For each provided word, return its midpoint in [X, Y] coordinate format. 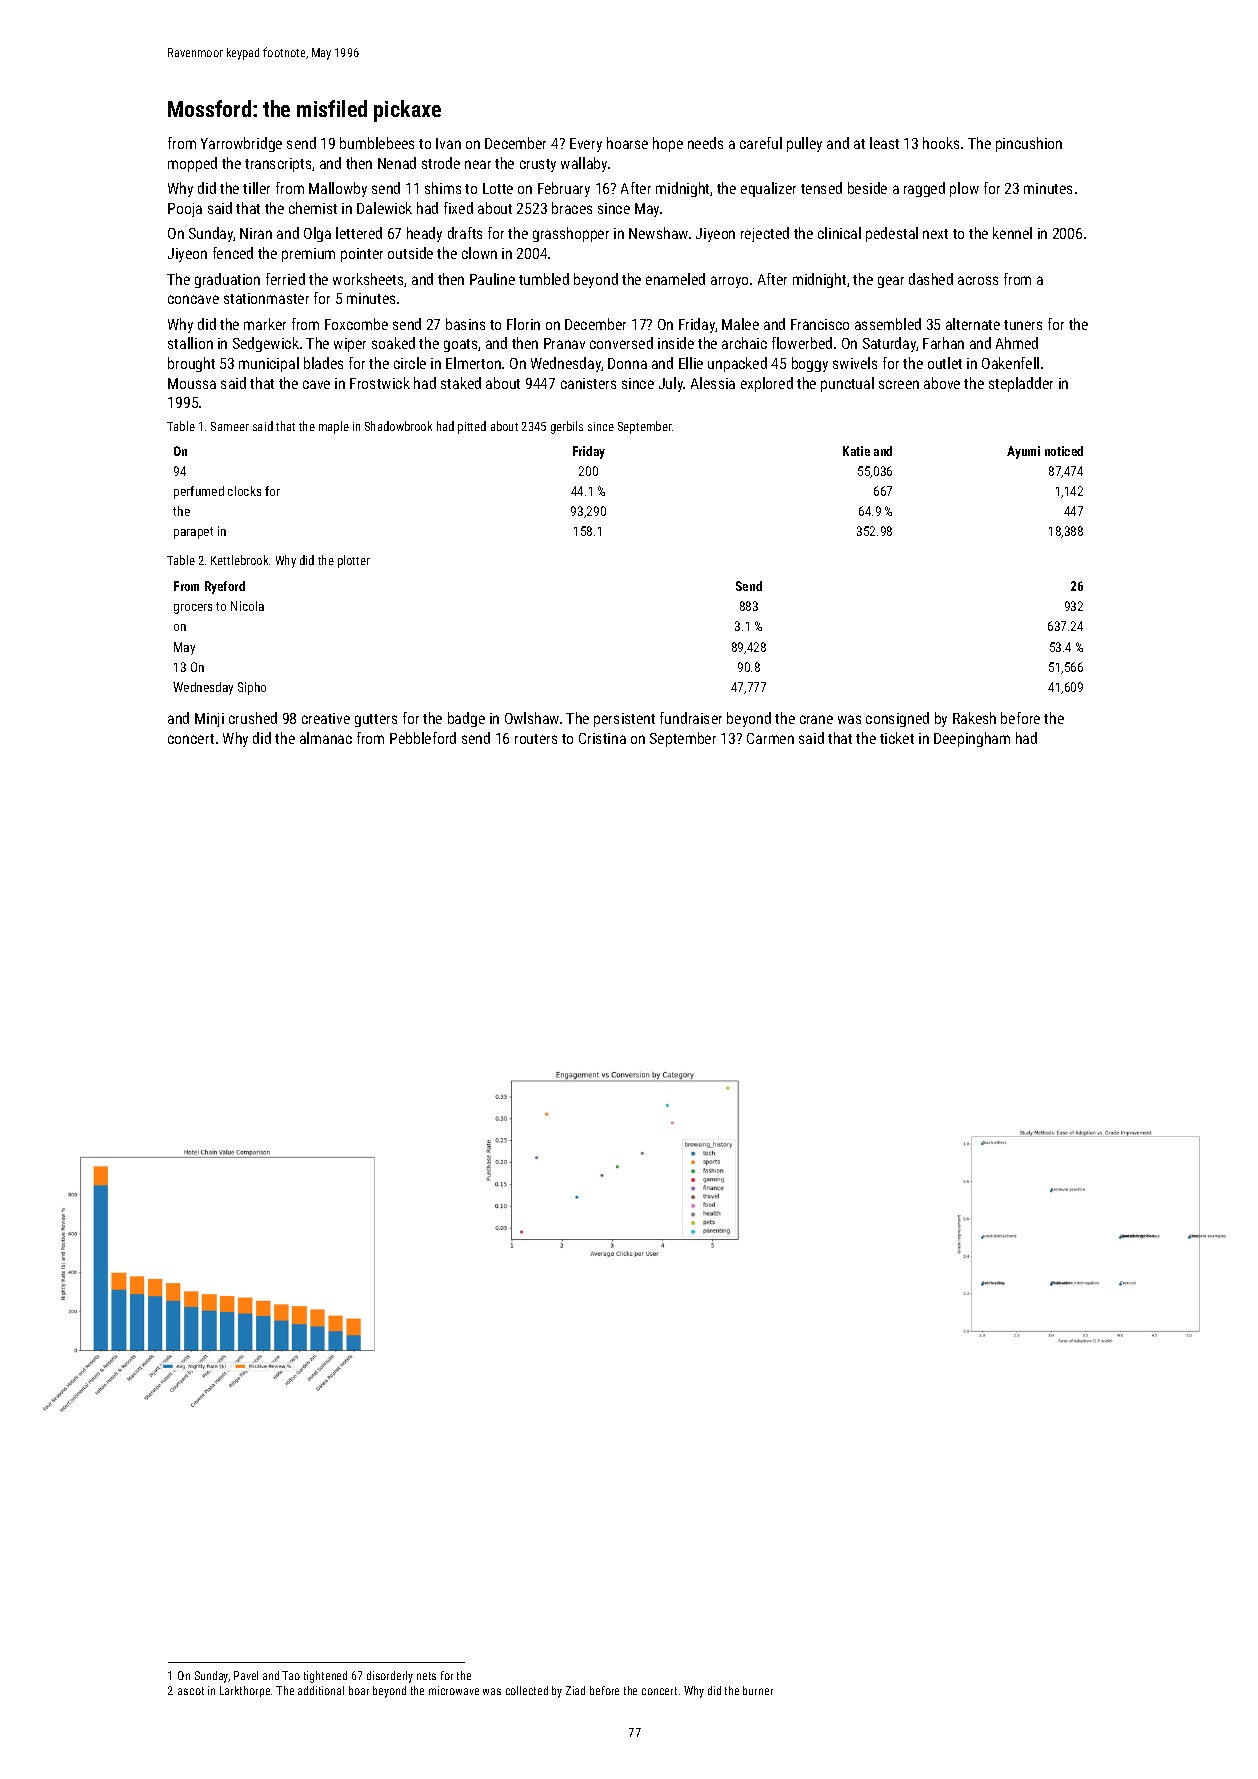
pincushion [1029, 144]
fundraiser [691, 718]
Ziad [575, 1690]
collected [527, 1690]
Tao [291, 1675]
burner [758, 1690]
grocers [193, 609]
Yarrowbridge [241, 144]
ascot [191, 1691]
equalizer [768, 189]
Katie [856, 451]
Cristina [602, 738]
